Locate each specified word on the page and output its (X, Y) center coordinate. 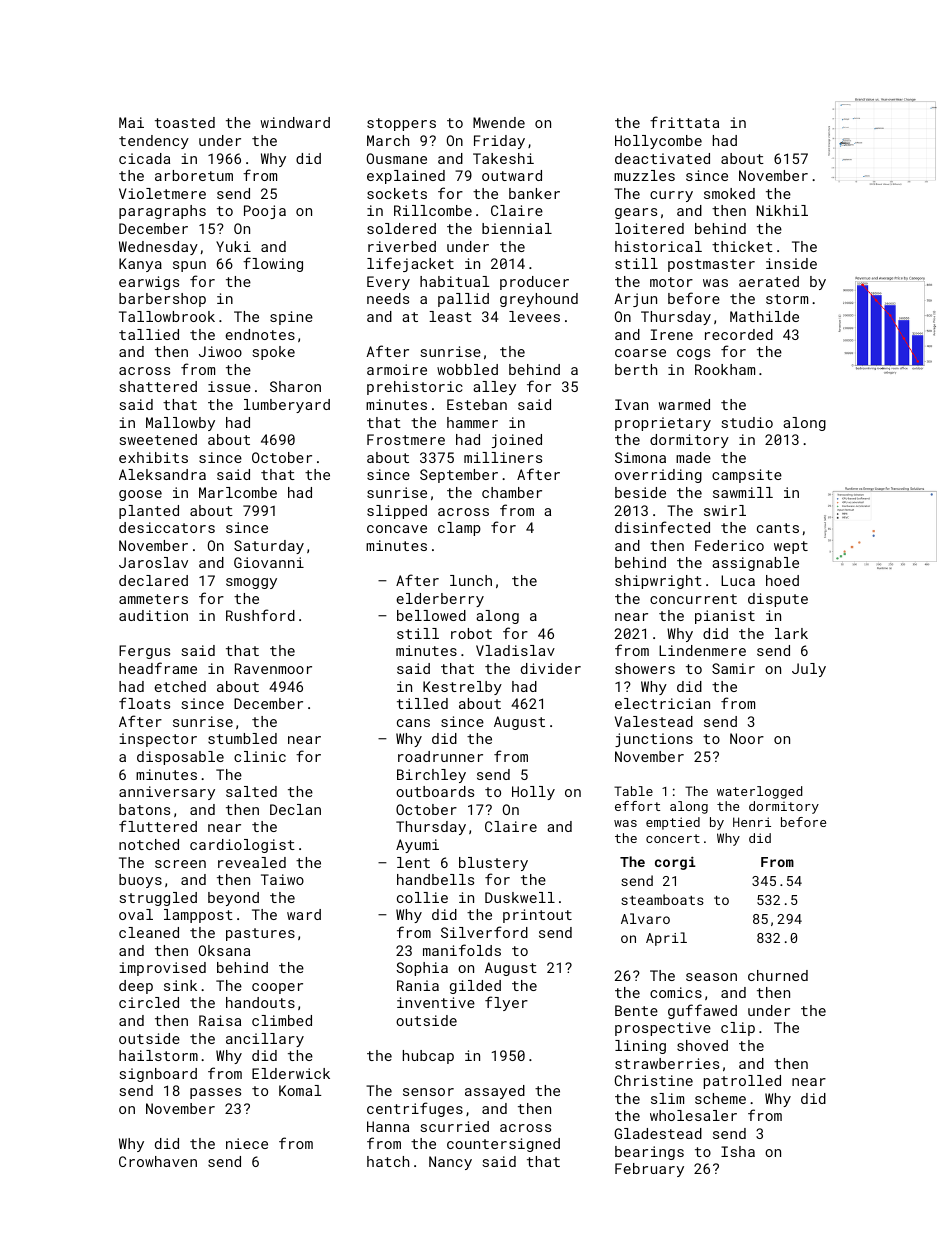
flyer (506, 1003)
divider (551, 668)
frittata (684, 122)
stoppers (401, 124)
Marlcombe (238, 492)
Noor (747, 738)
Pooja (265, 212)
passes (215, 1093)
